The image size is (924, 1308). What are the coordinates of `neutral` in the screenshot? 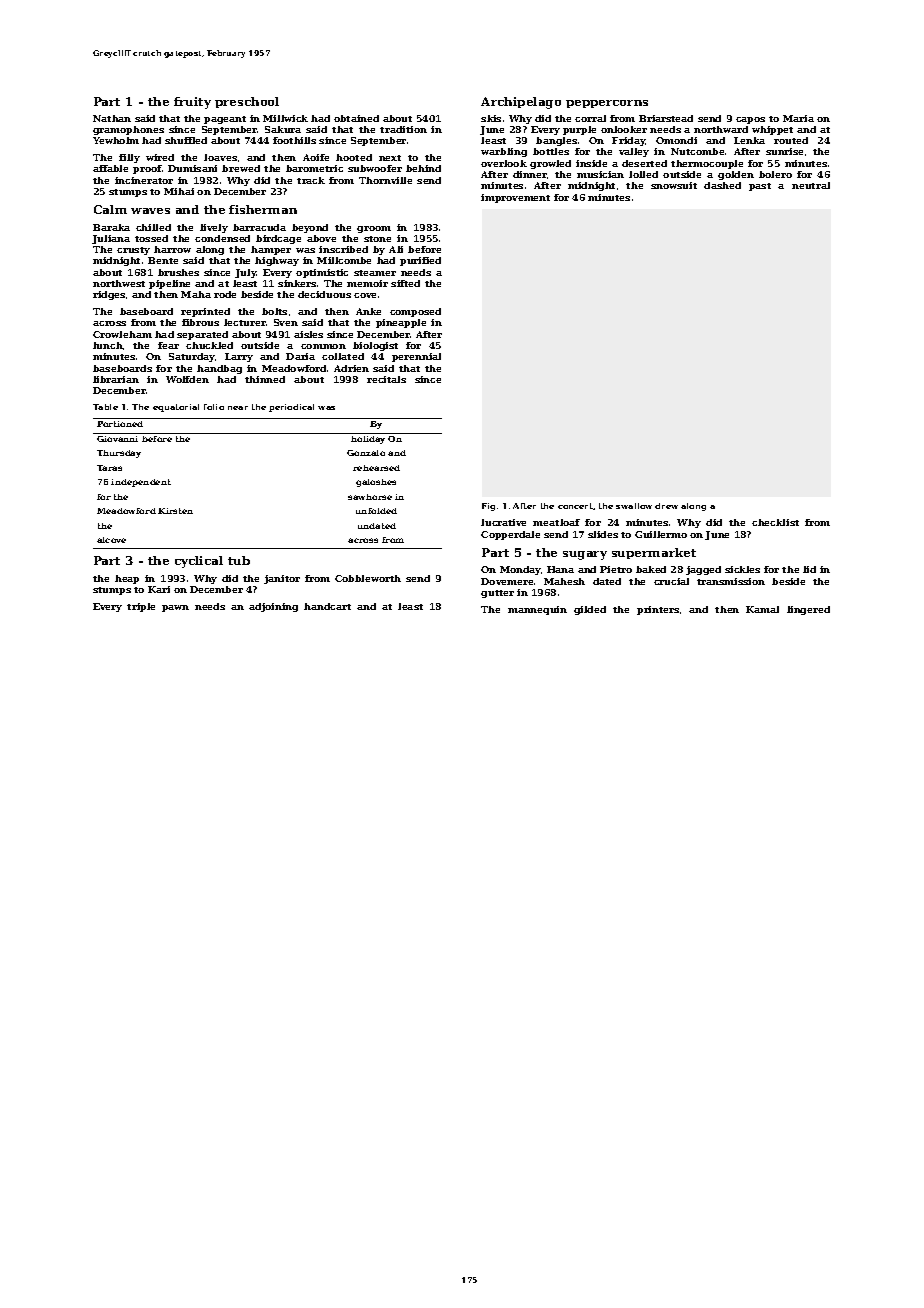 It's located at (811, 185).
